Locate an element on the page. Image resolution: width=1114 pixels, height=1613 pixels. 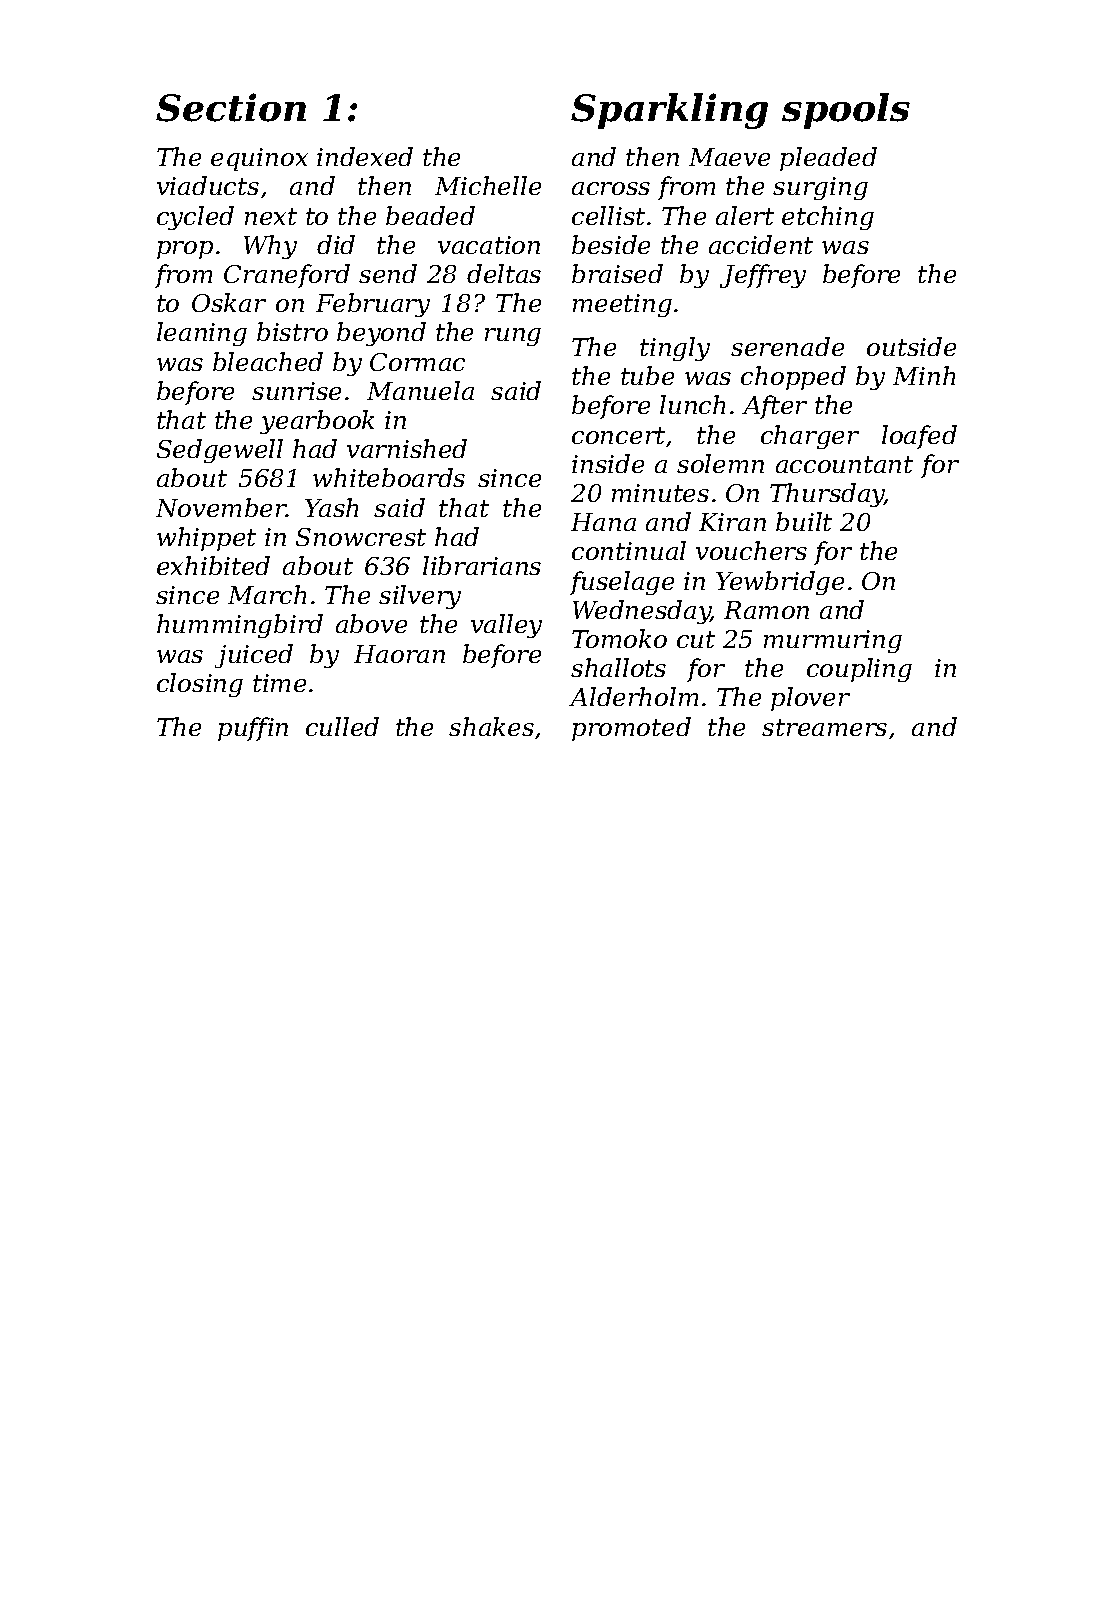
spools is located at coordinates (846, 111).
